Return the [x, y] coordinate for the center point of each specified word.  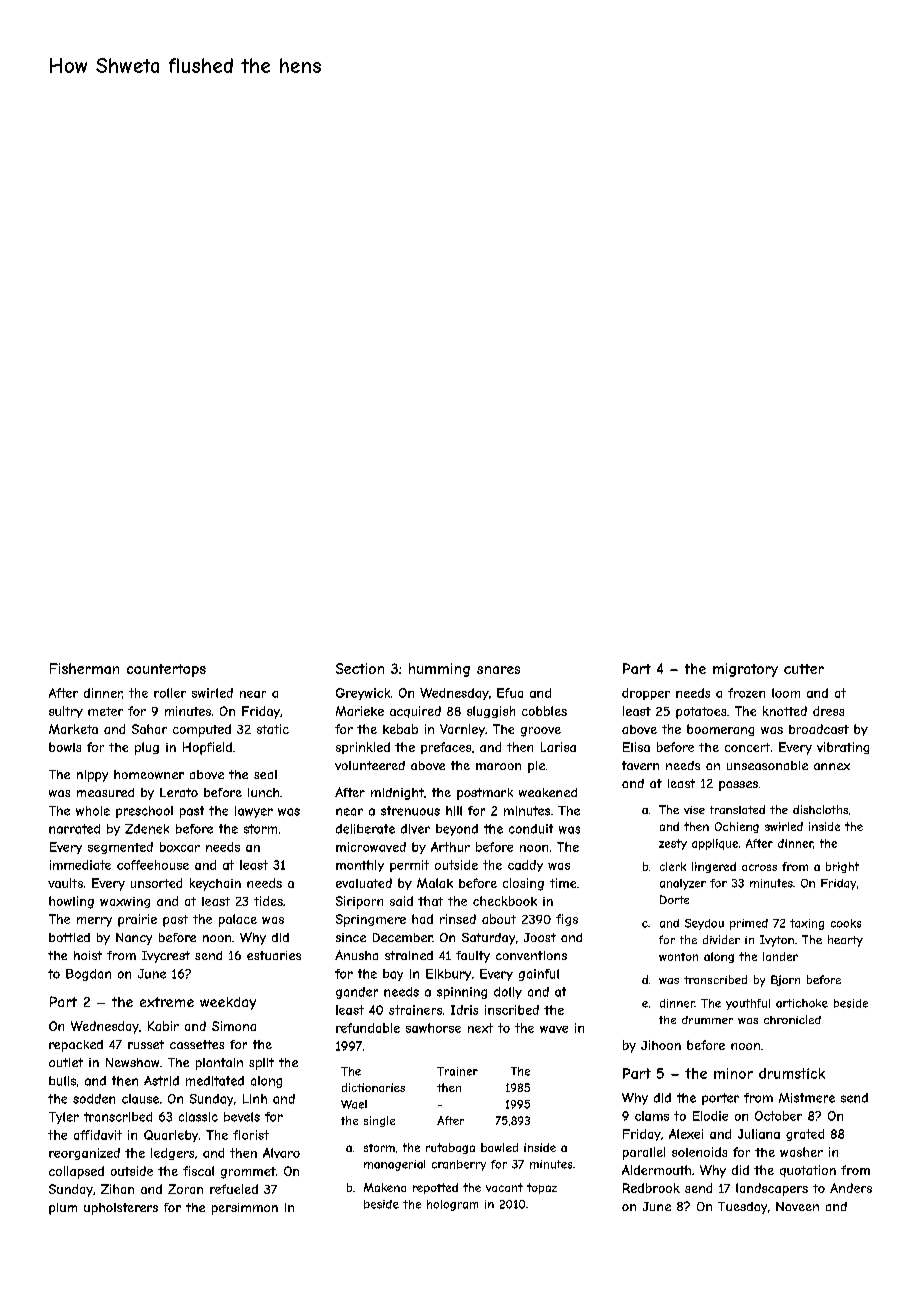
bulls [62, 1081]
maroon [498, 766]
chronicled [792, 1019]
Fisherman [84, 668]
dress [828, 711]
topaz [542, 1188]
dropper [646, 694]
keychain [215, 884]
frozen [746, 693]
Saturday [488, 939]
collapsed [76, 1172]
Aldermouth [656, 1170]
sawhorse [433, 1028]
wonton [678, 957]
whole [93, 811]
